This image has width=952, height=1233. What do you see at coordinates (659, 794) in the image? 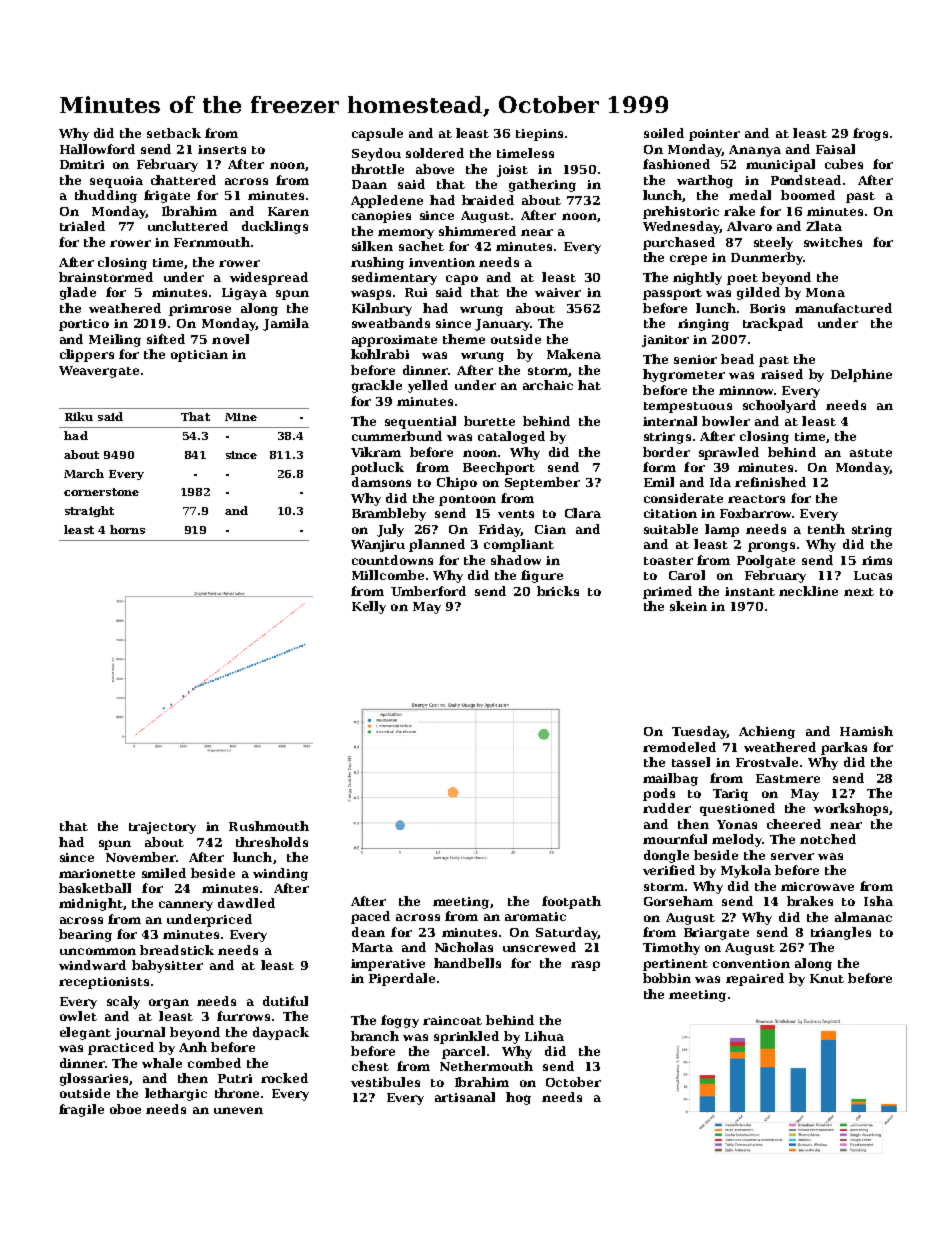
I see `pods` at bounding box center [659, 794].
